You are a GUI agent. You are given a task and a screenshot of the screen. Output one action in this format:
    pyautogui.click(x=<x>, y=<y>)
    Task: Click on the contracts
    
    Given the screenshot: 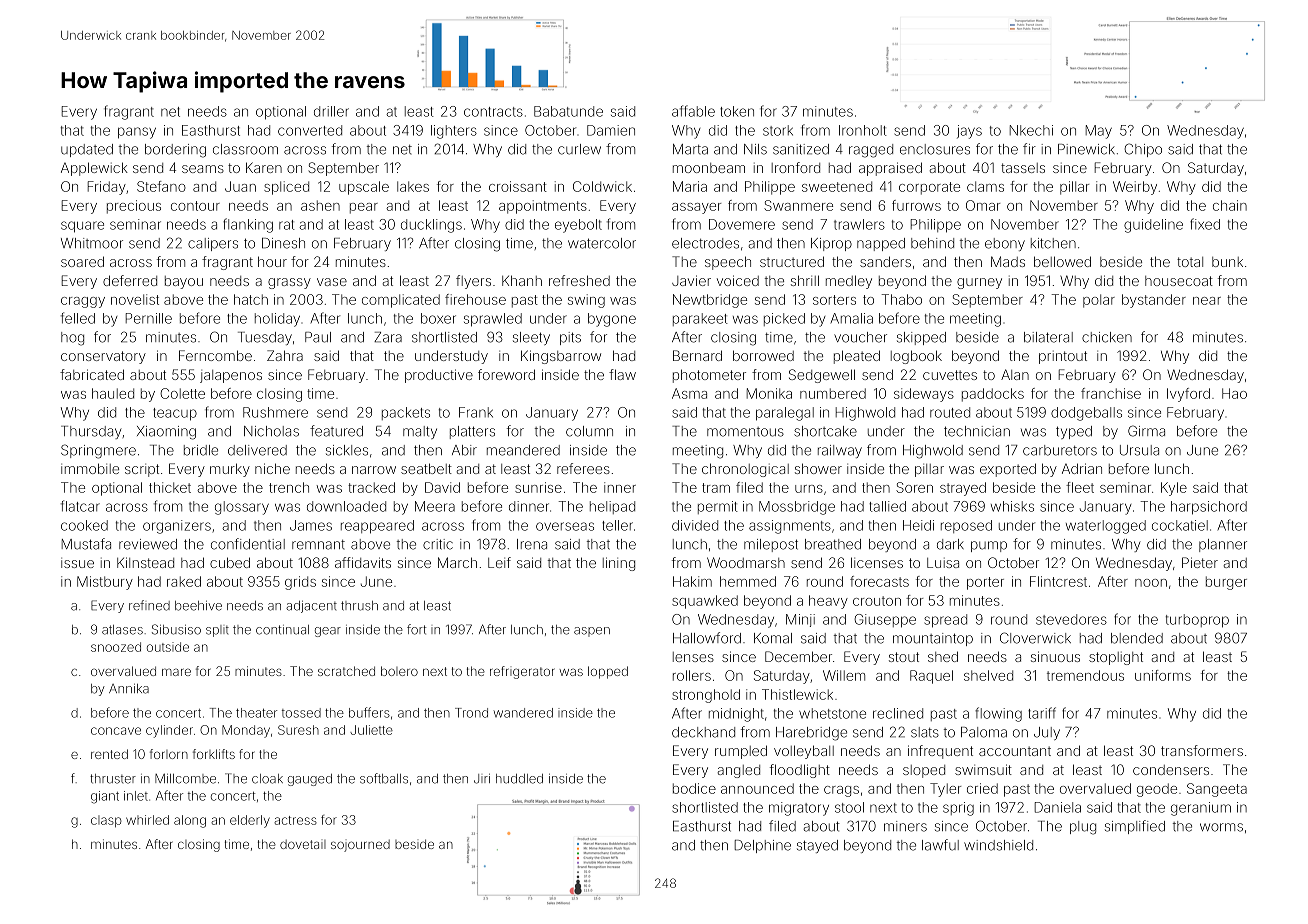 What is the action you would take?
    pyautogui.click(x=493, y=112)
